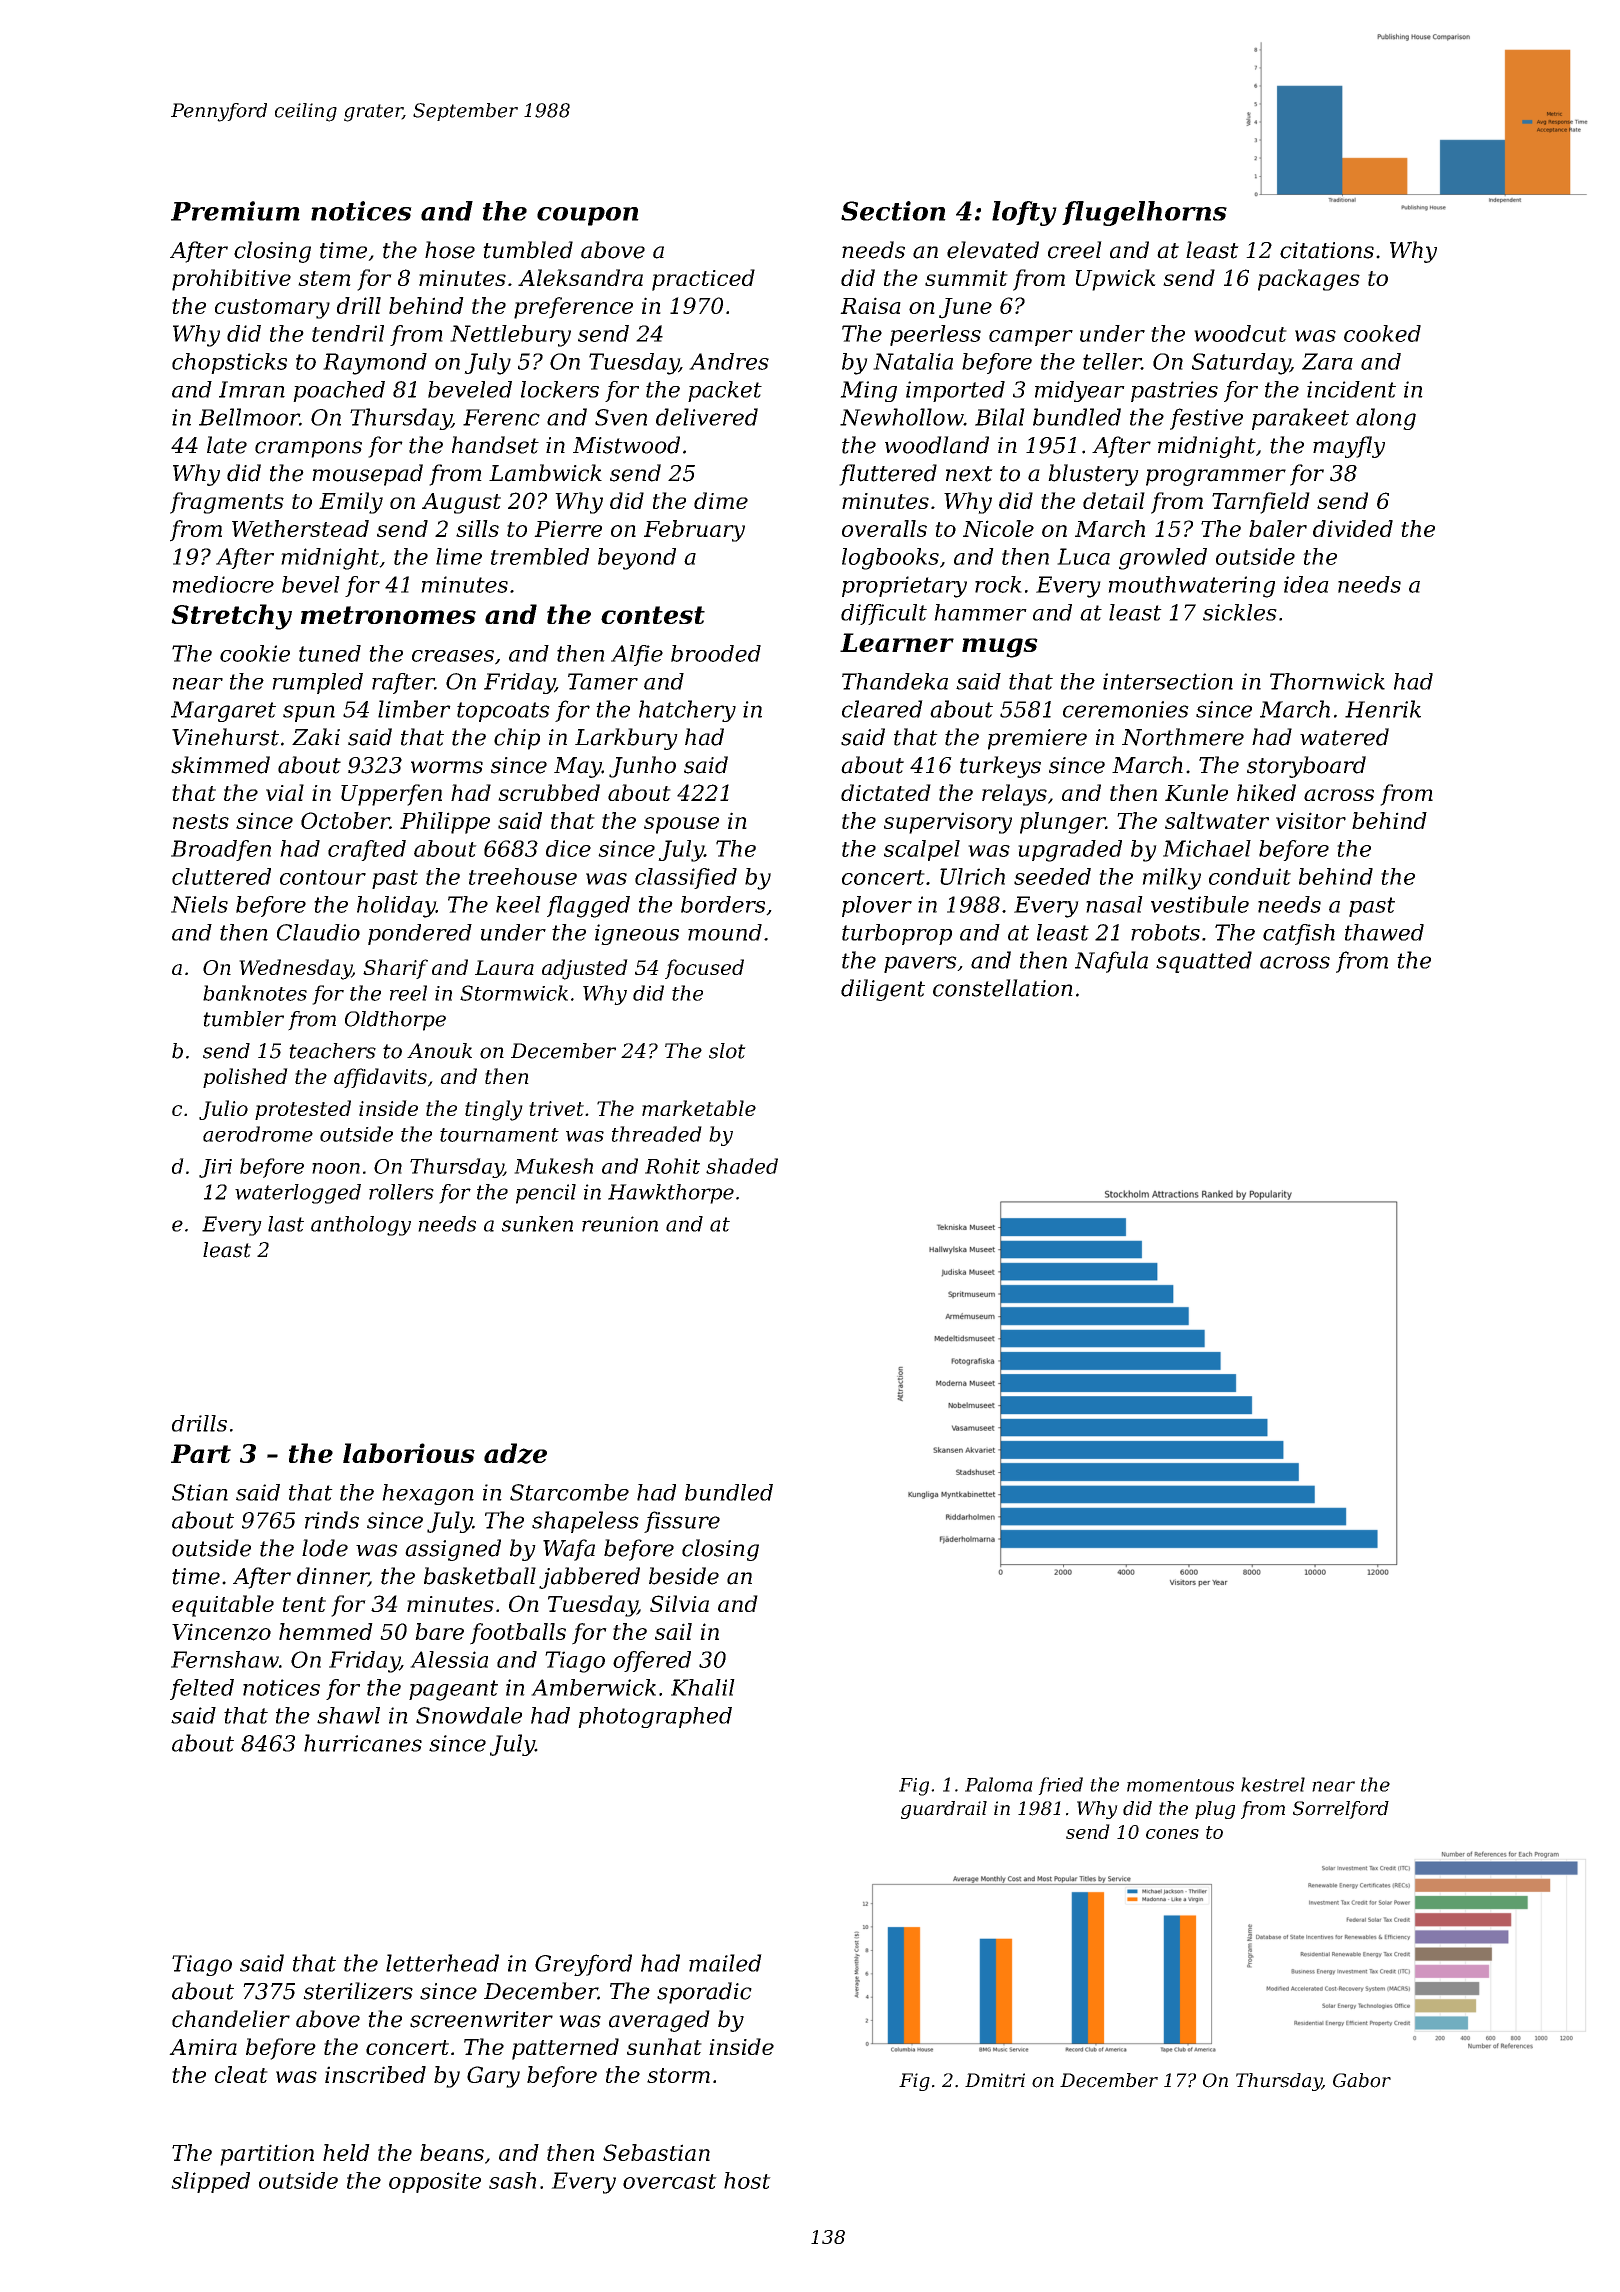 Image resolution: width=1620 pixels, height=2292 pixels. I want to click on rock, so click(998, 584).
